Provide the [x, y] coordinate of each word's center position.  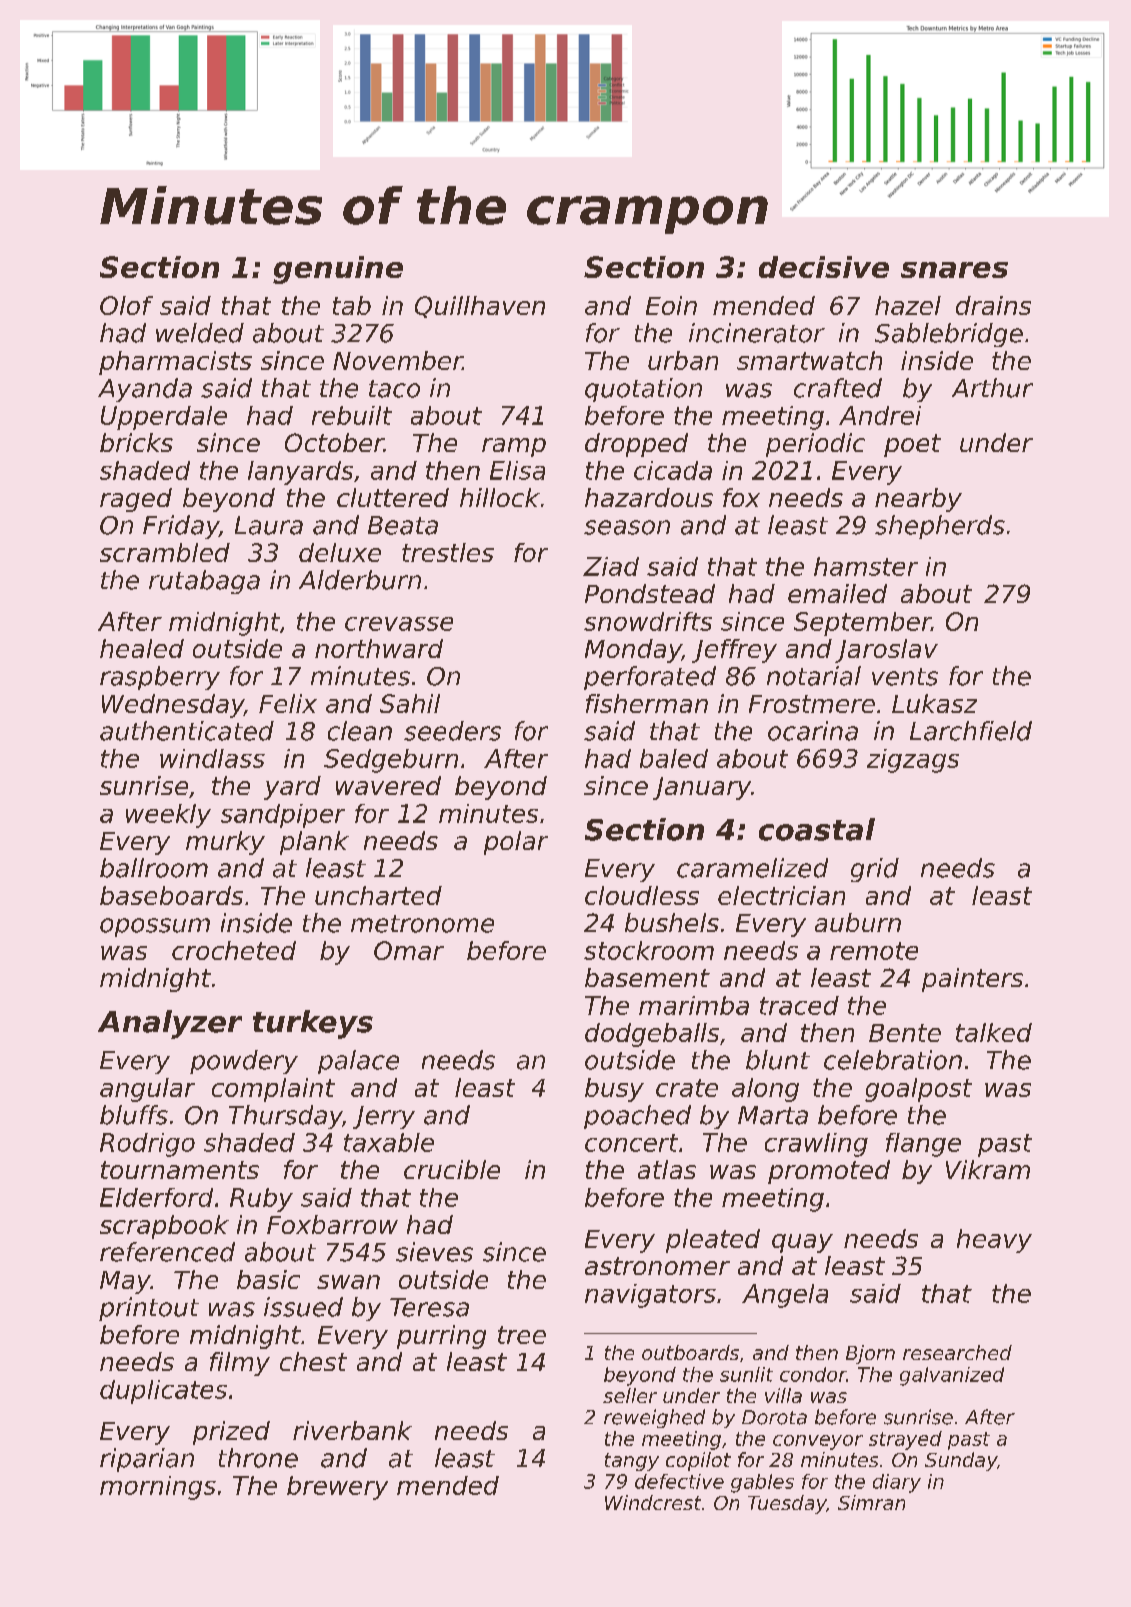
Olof [126, 305]
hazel [908, 305]
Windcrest [653, 1502]
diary [897, 1483]
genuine [338, 270]
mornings [158, 1488]
